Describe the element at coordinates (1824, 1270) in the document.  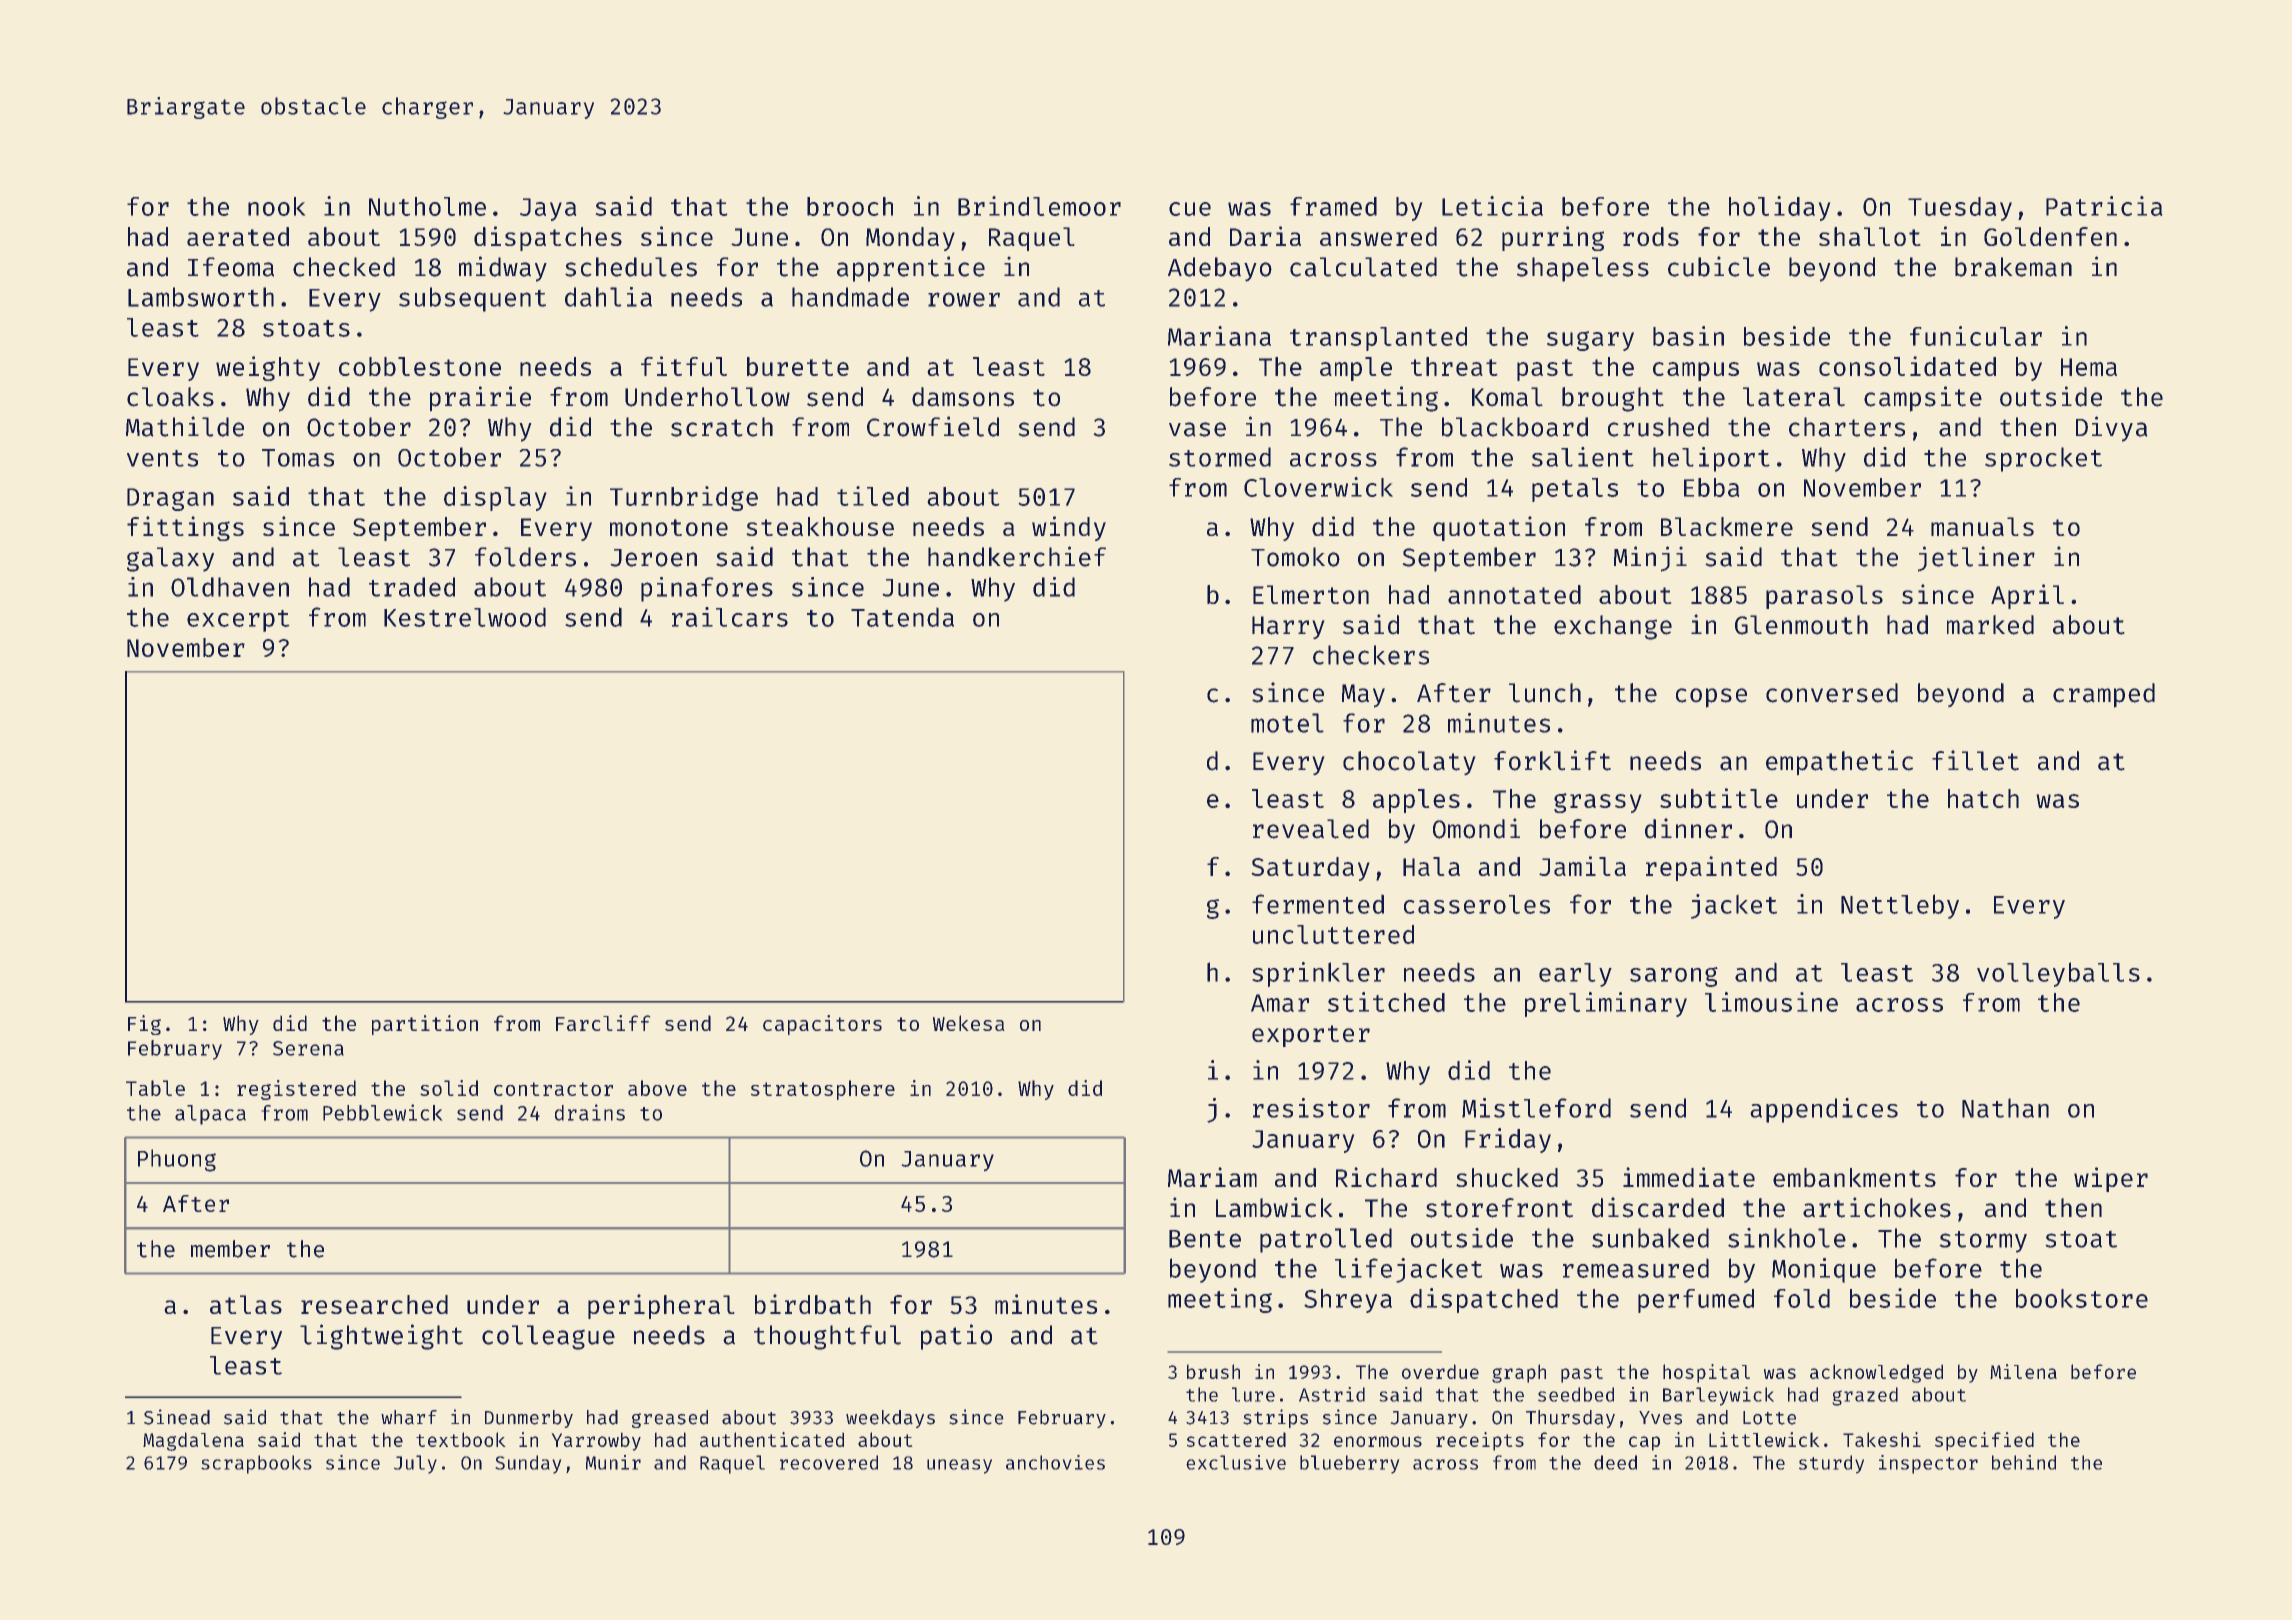
I see `Monique` at that location.
